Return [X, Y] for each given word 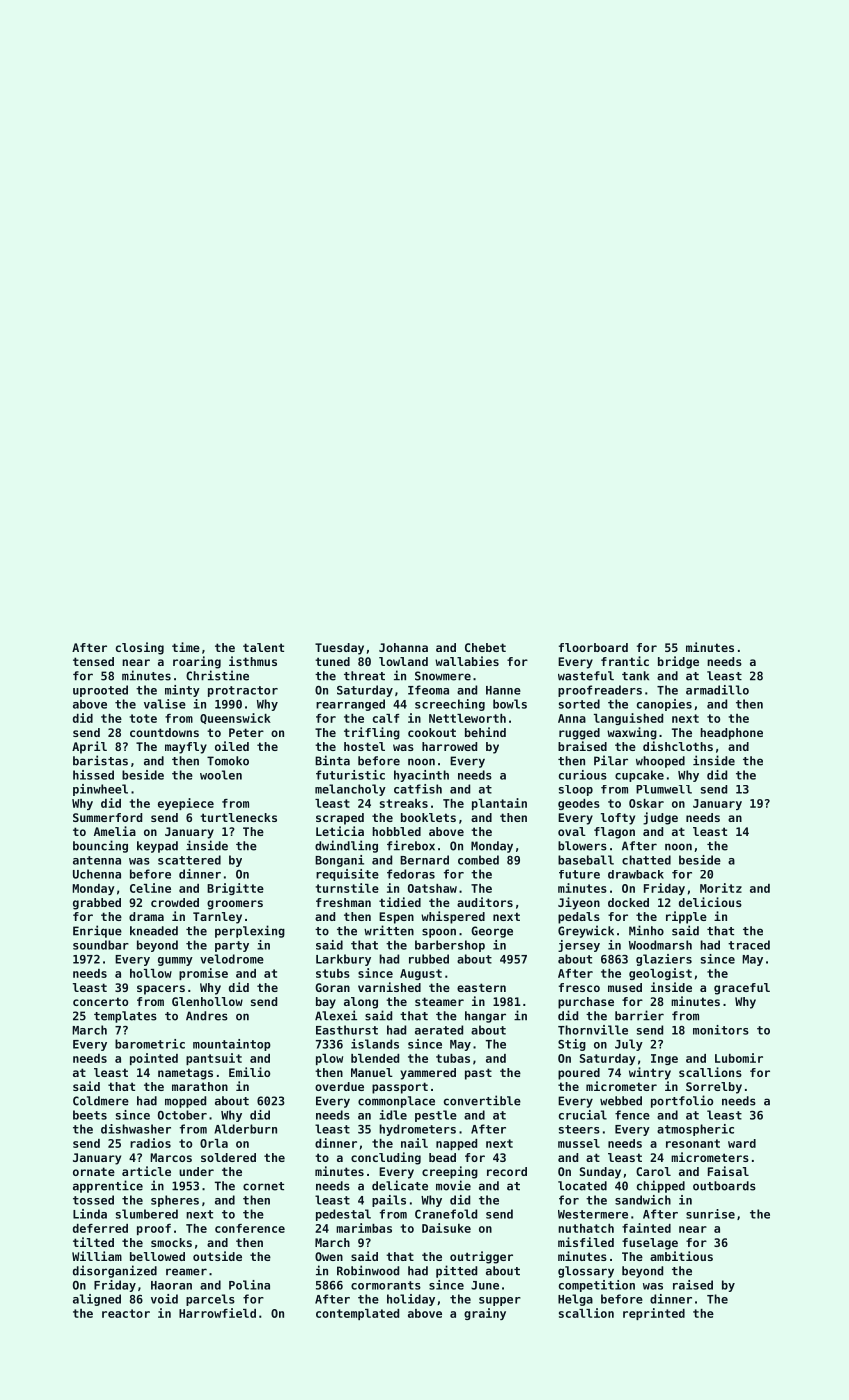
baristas [100, 760]
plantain [499, 804]
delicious [710, 902]
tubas [453, 1058]
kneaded [154, 931]
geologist [660, 974]
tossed [93, 1200]
